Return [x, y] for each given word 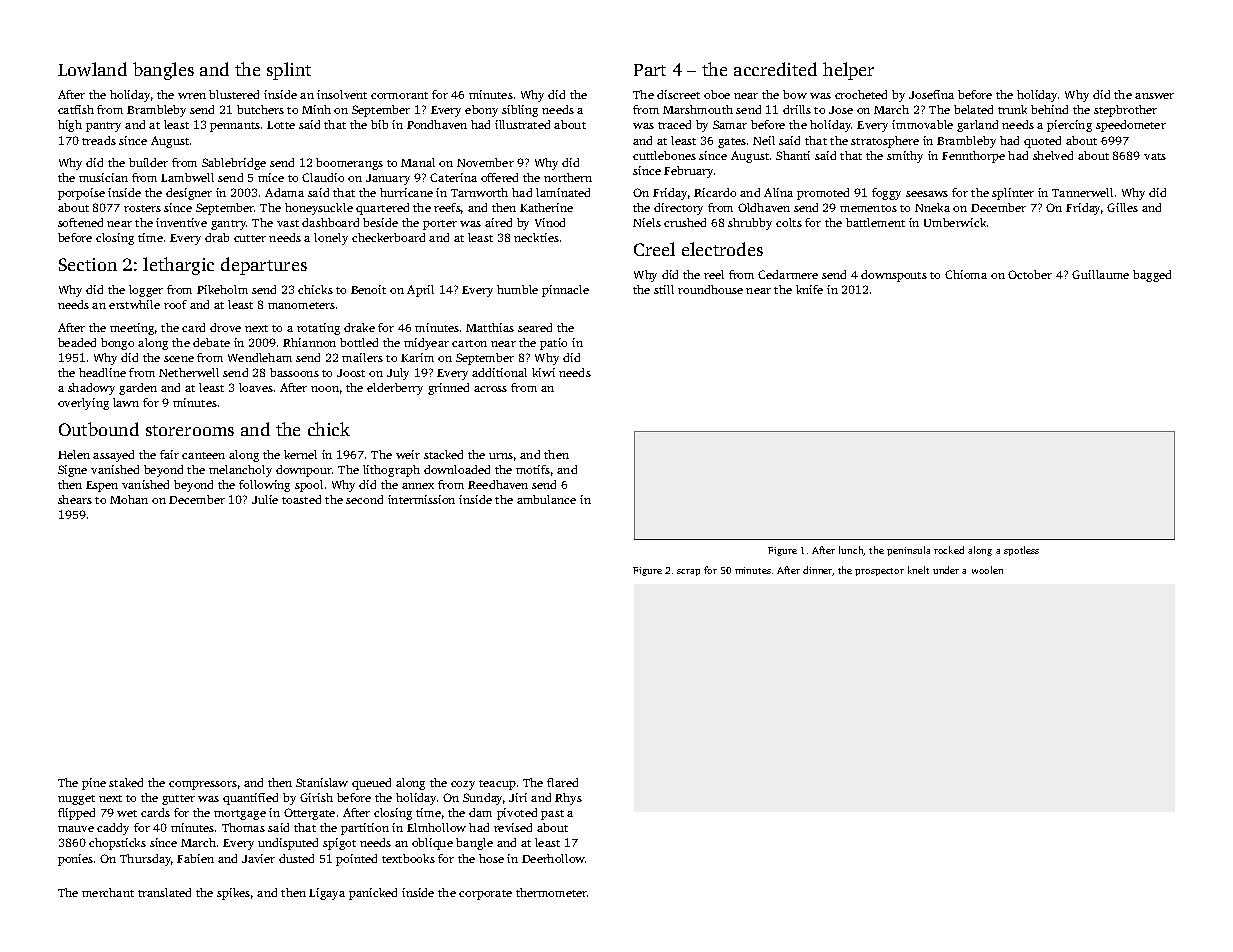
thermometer [552, 892]
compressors [203, 785]
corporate [485, 895]
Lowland [92, 69]
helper [848, 71]
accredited [775, 69]
